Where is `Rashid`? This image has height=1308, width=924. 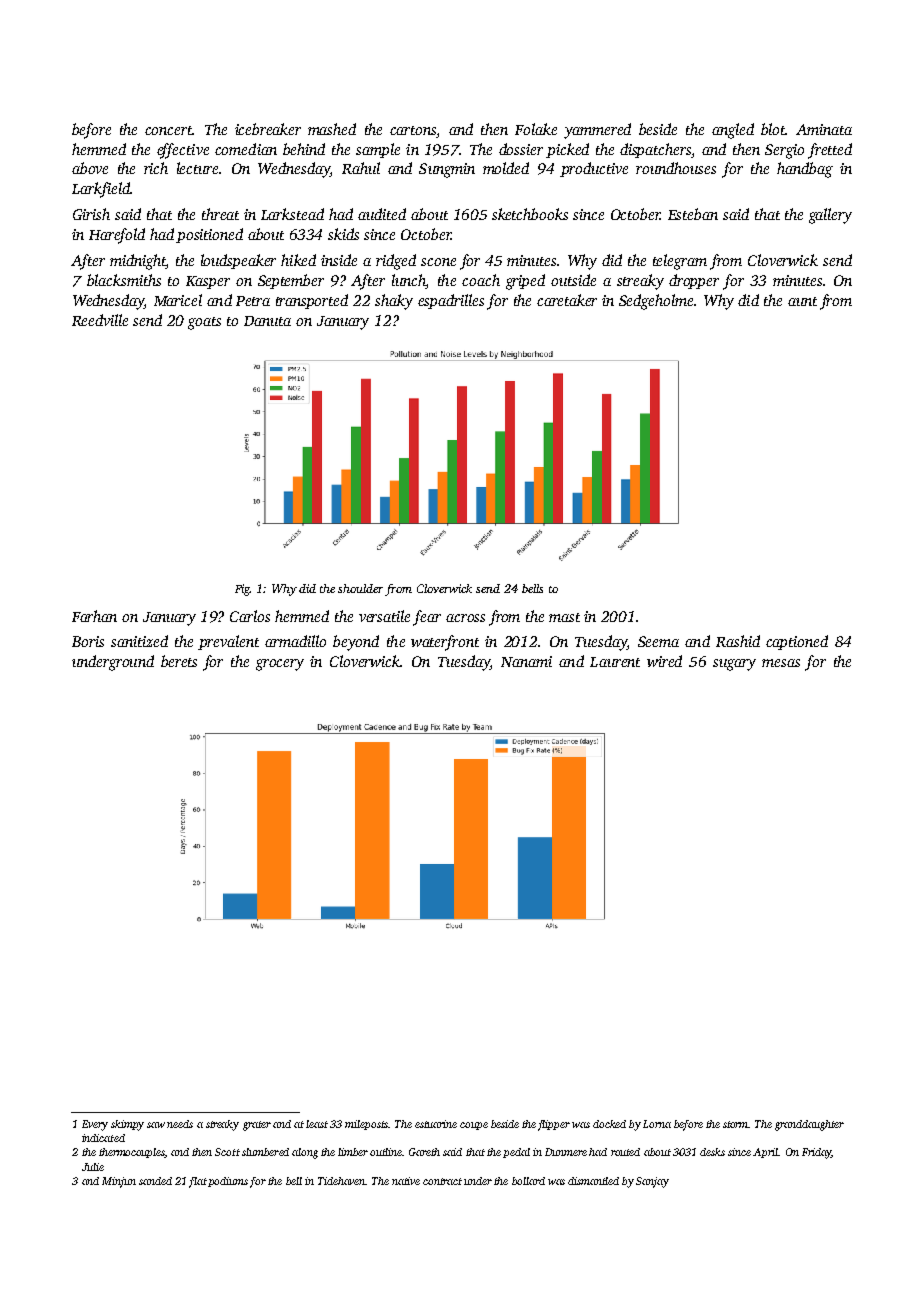
Rashid is located at coordinates (738, 641).
